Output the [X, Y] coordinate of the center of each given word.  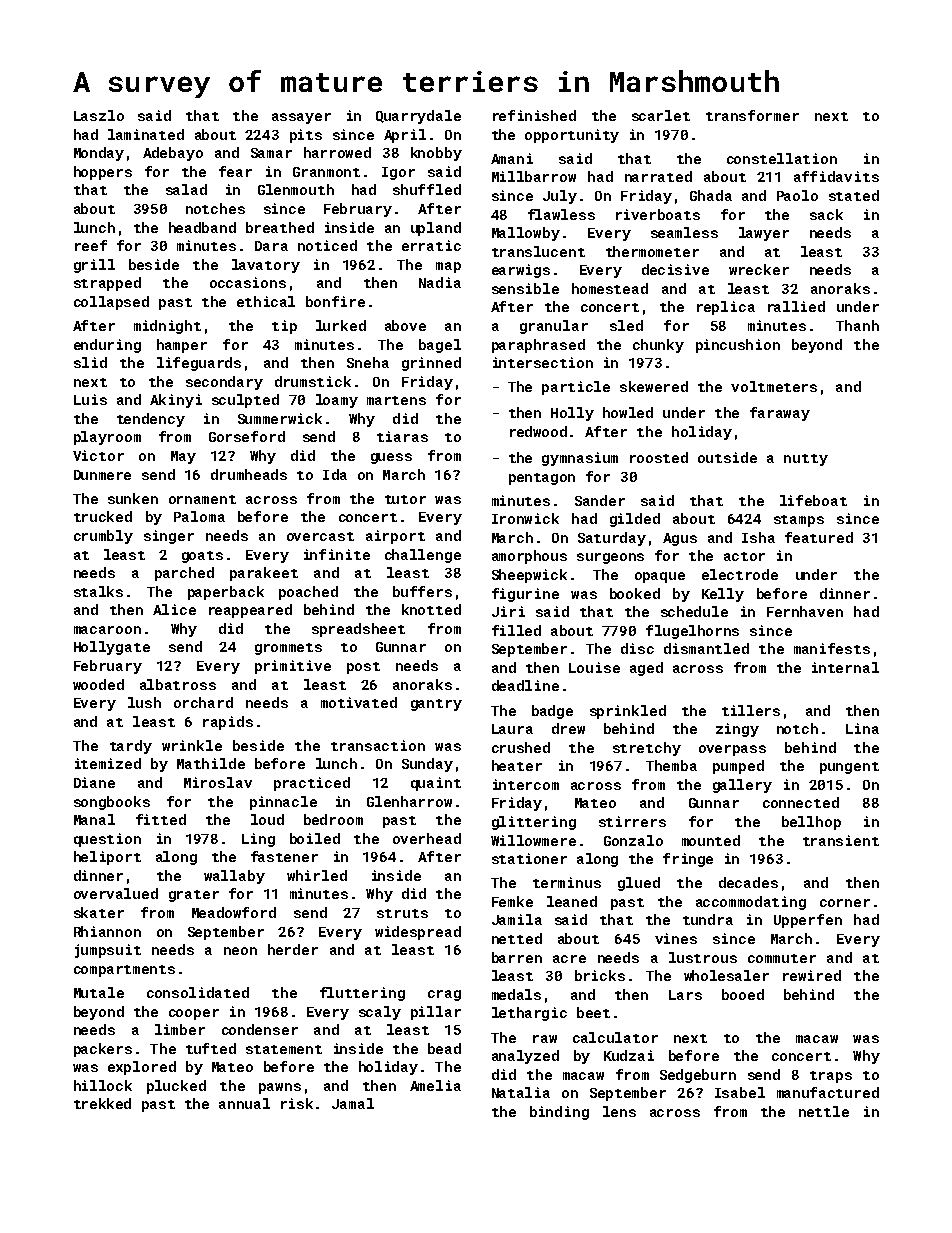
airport [395, 537]
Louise [594, 667]
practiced [312, 784]
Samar [271, 153]
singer [169, 537]
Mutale [99, 992]
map [448, 267]
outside [727, 457]
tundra [708, 919]
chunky [658, 346]
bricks [600, 975]
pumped [738, 767]
